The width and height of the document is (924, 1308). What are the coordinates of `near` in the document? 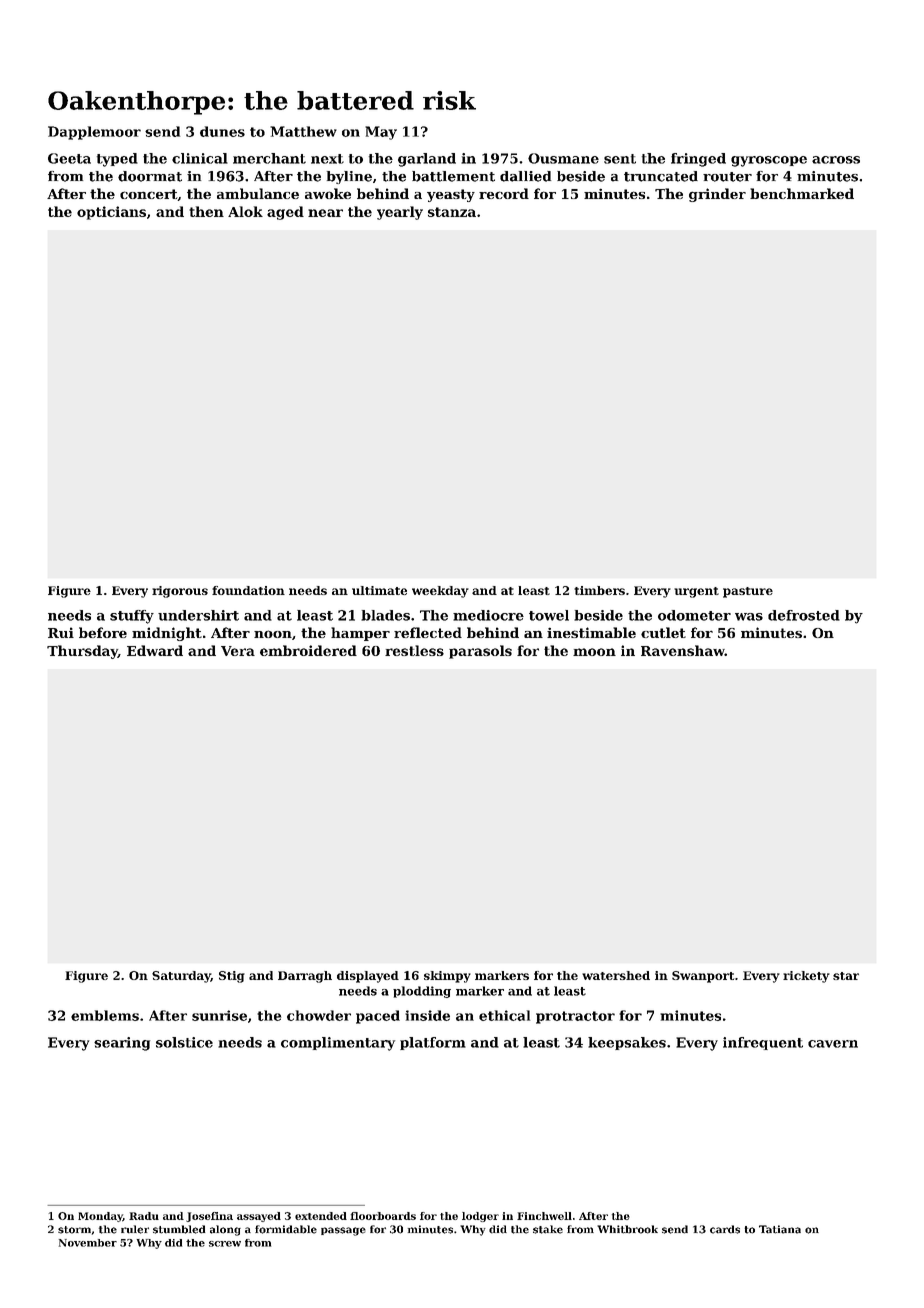 It's located at (325, 213).
